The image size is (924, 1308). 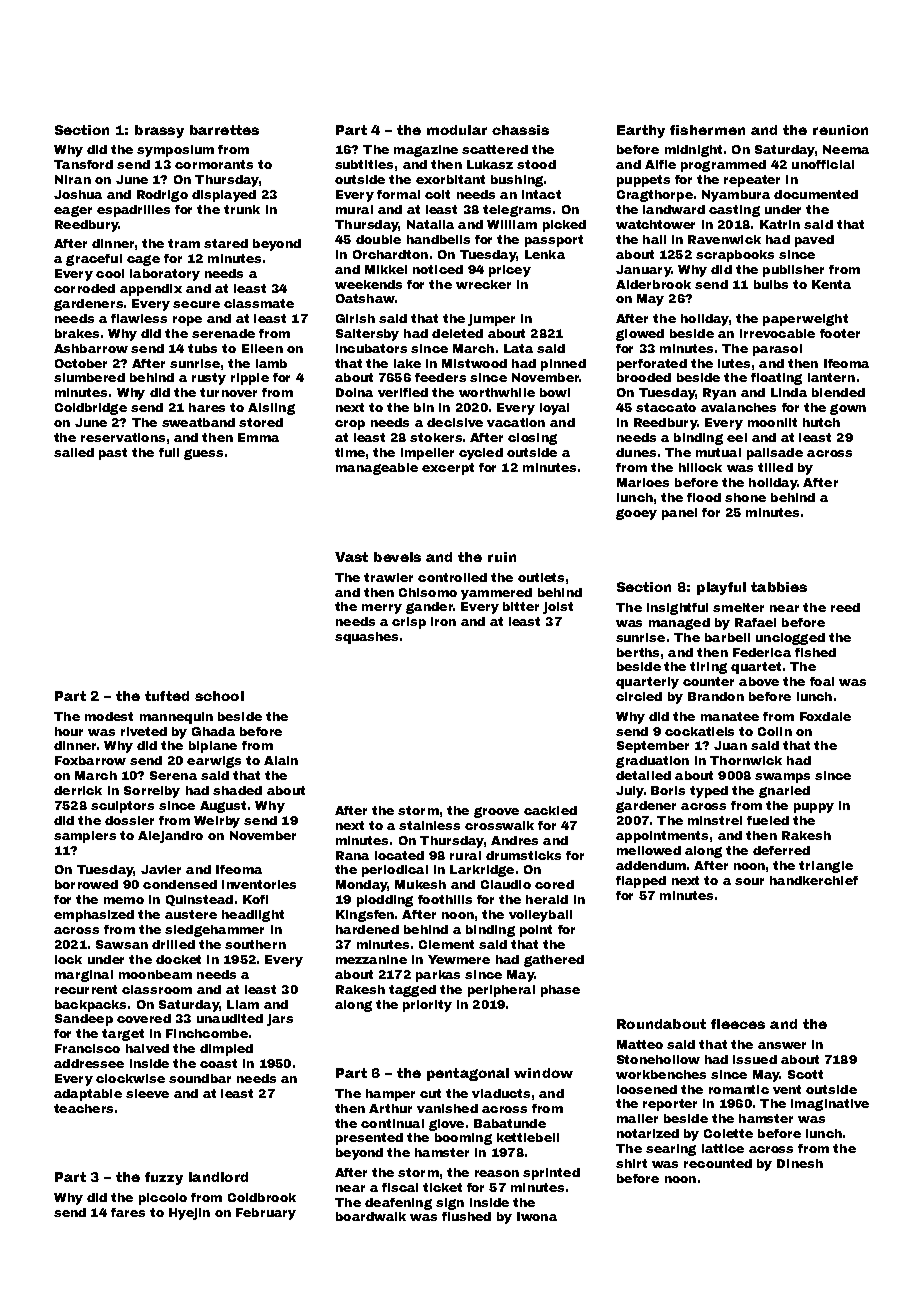 I want to click on fares, so click(x=128, y=1212).
